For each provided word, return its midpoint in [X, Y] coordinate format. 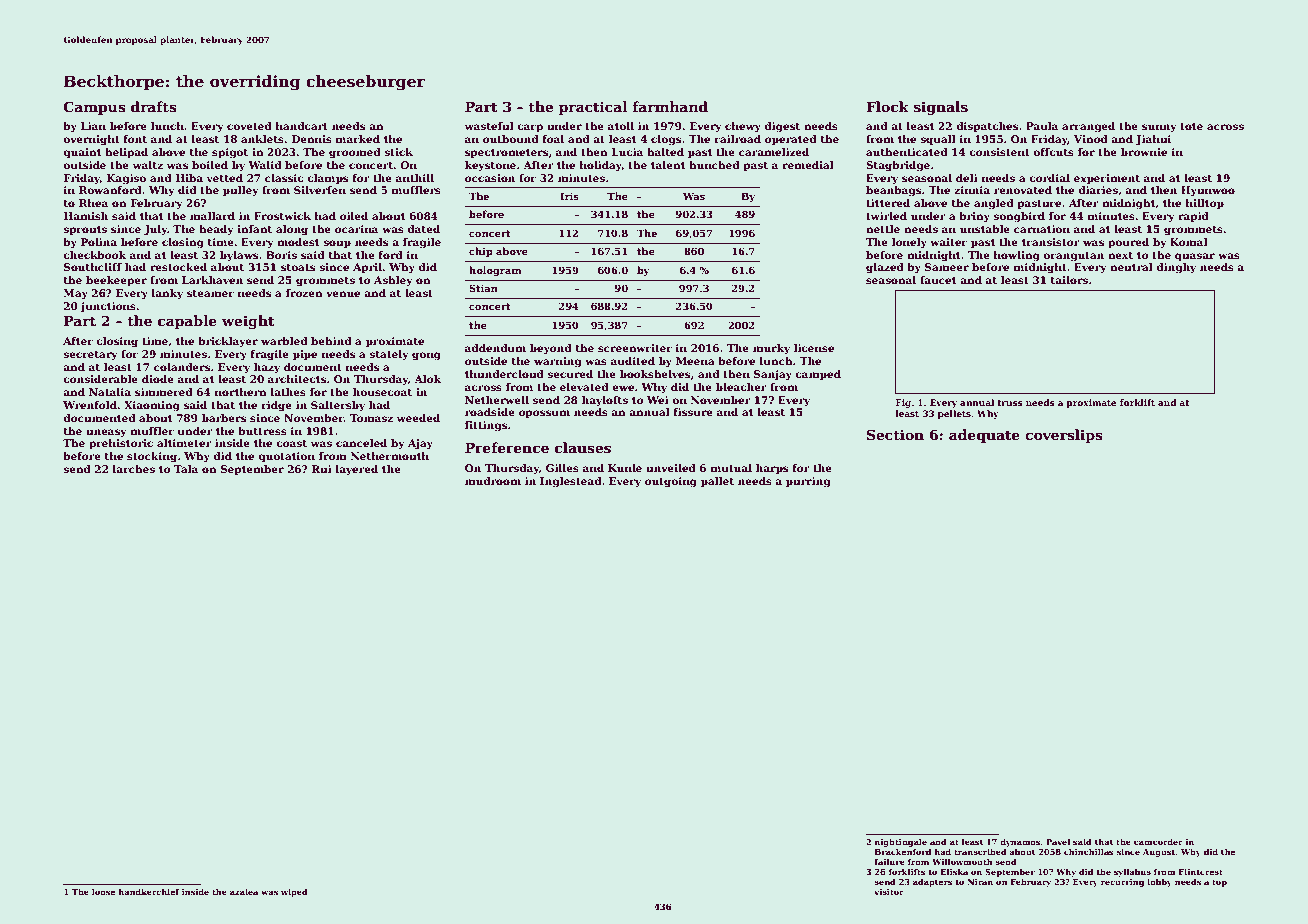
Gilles [562, 468]
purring [808, 482]
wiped [294, 893]
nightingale [900, 843]
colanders [182, 367]
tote [1191, 126]
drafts [154, 106]
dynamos [1020, 843]
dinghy [1176, 268]
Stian [483, 288]
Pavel [1058, 842]
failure [889, 862]
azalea [244, 892]
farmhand [670, 106]
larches [134, 469]
